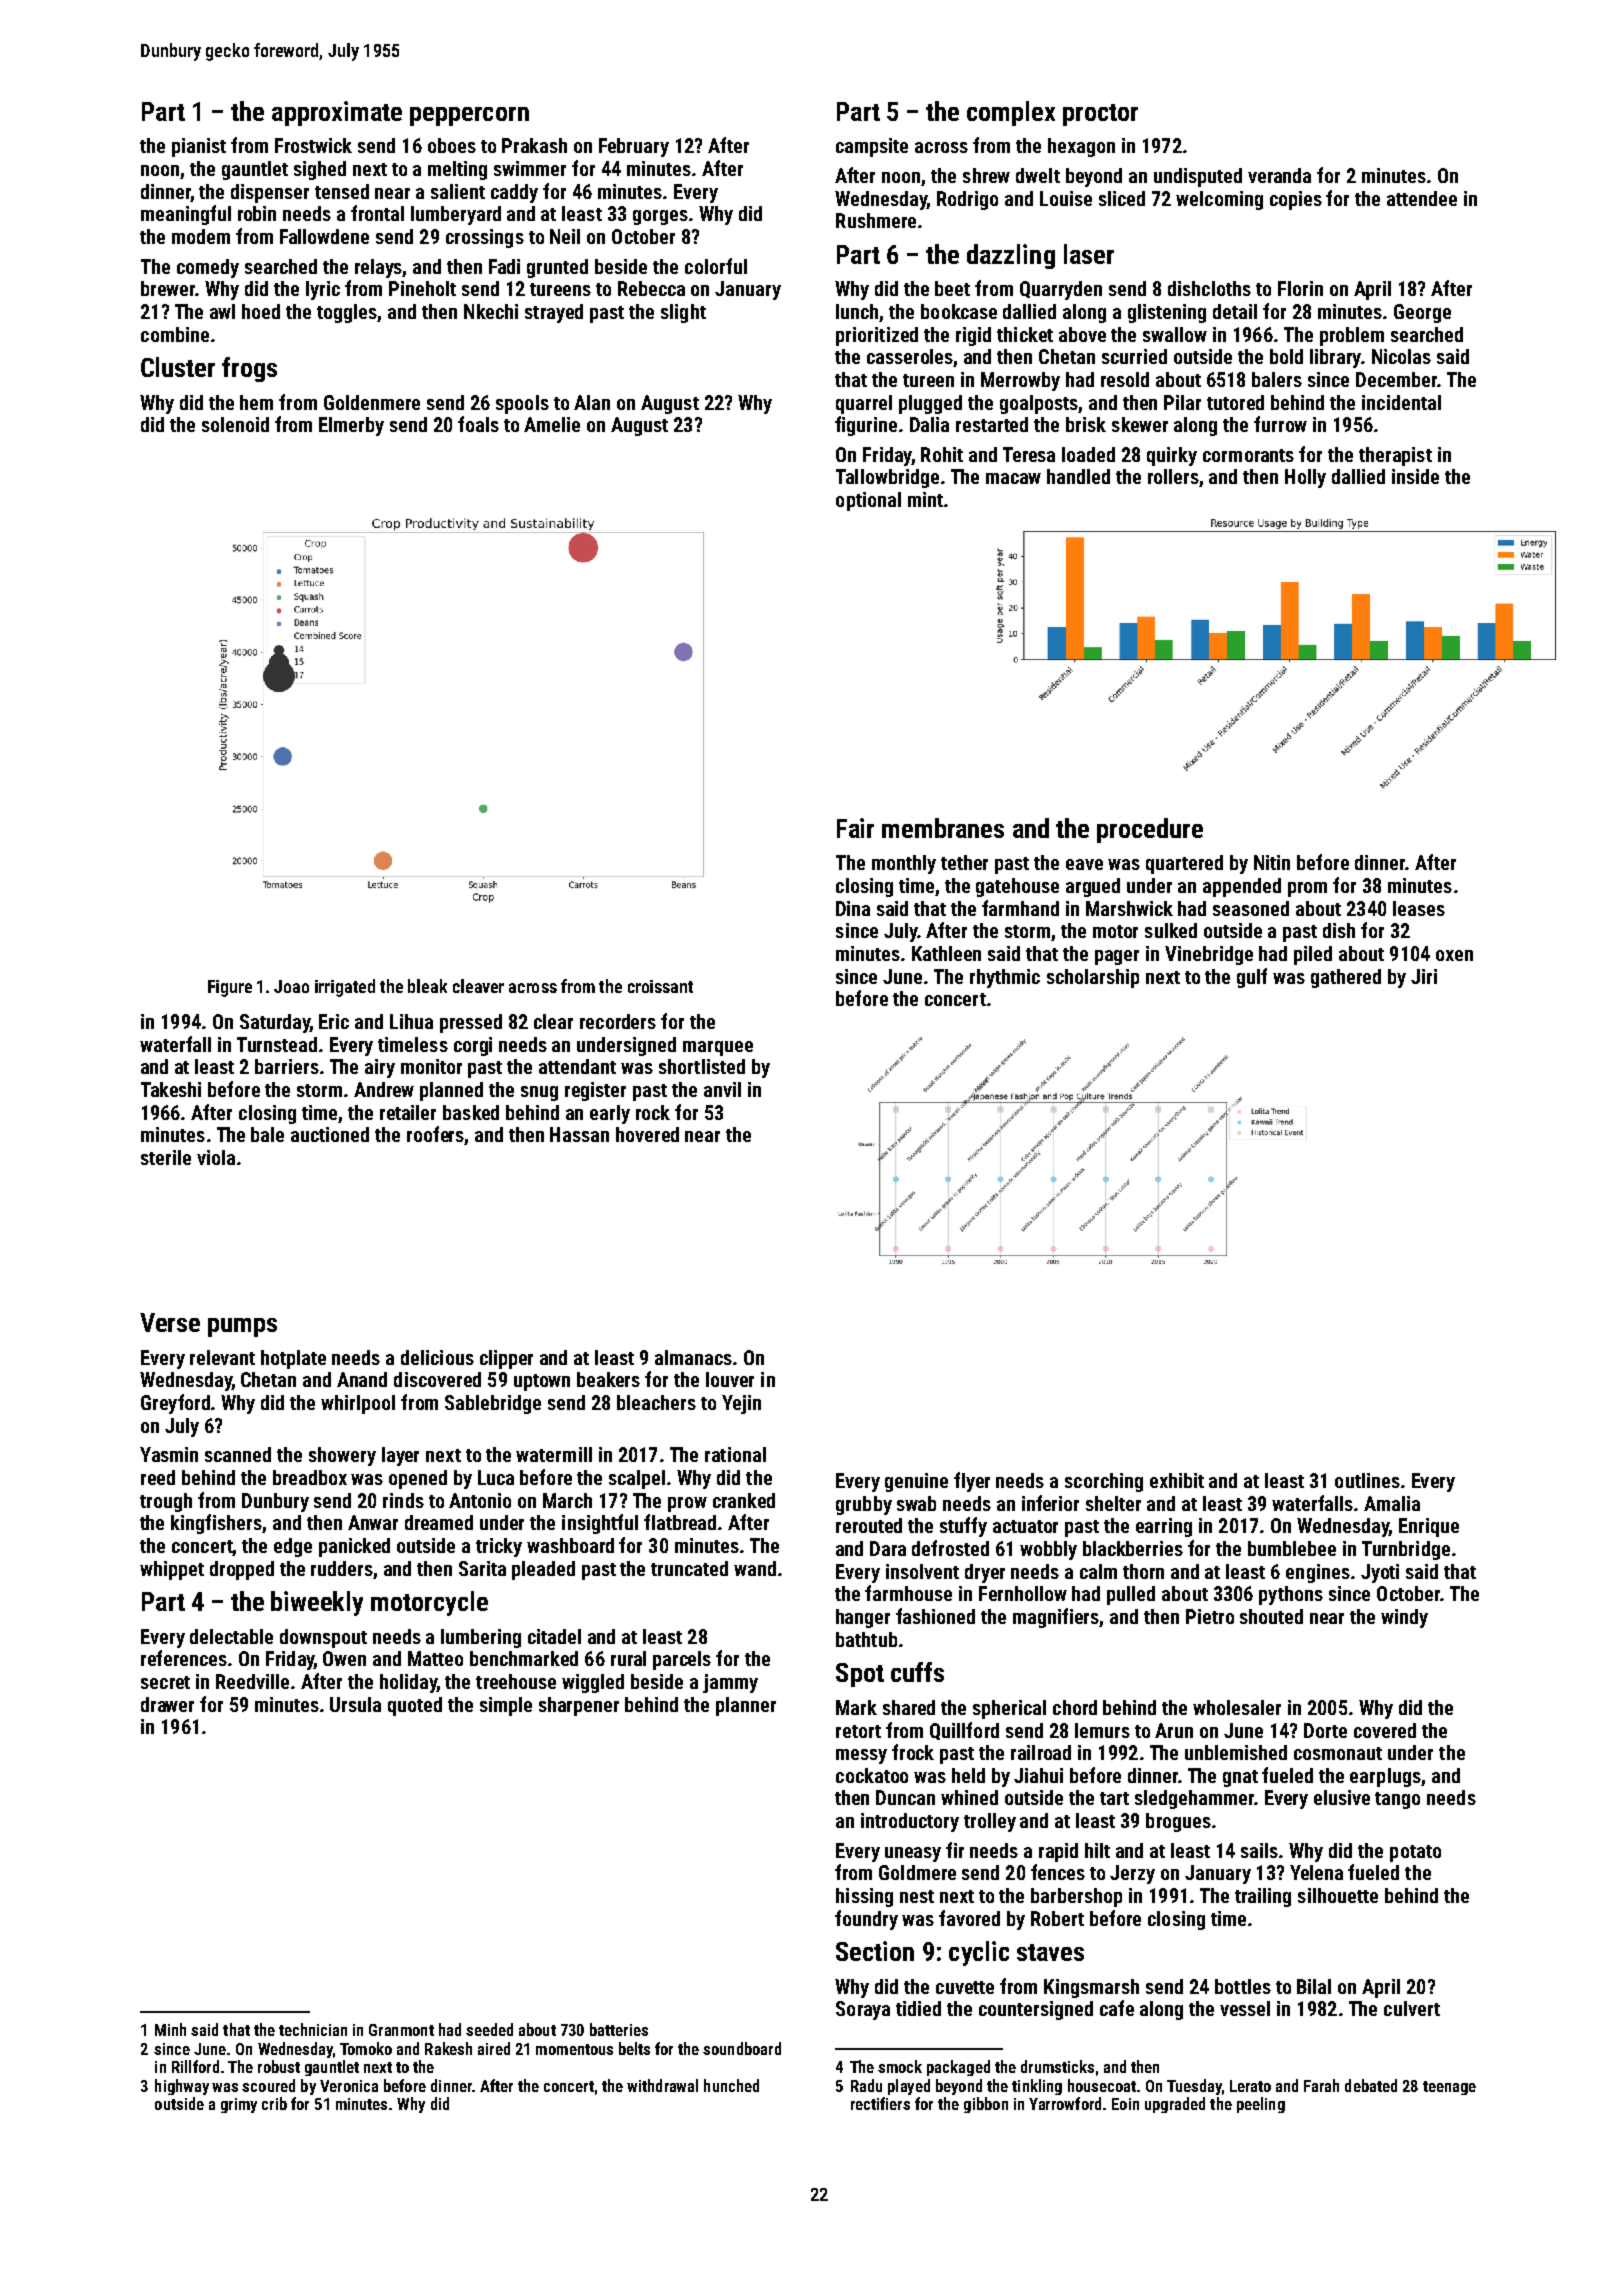 The image size is (1620, 2292). Describe the element at coordinates (167, 1704) in the screenshot. I see `drawer` at that location.
